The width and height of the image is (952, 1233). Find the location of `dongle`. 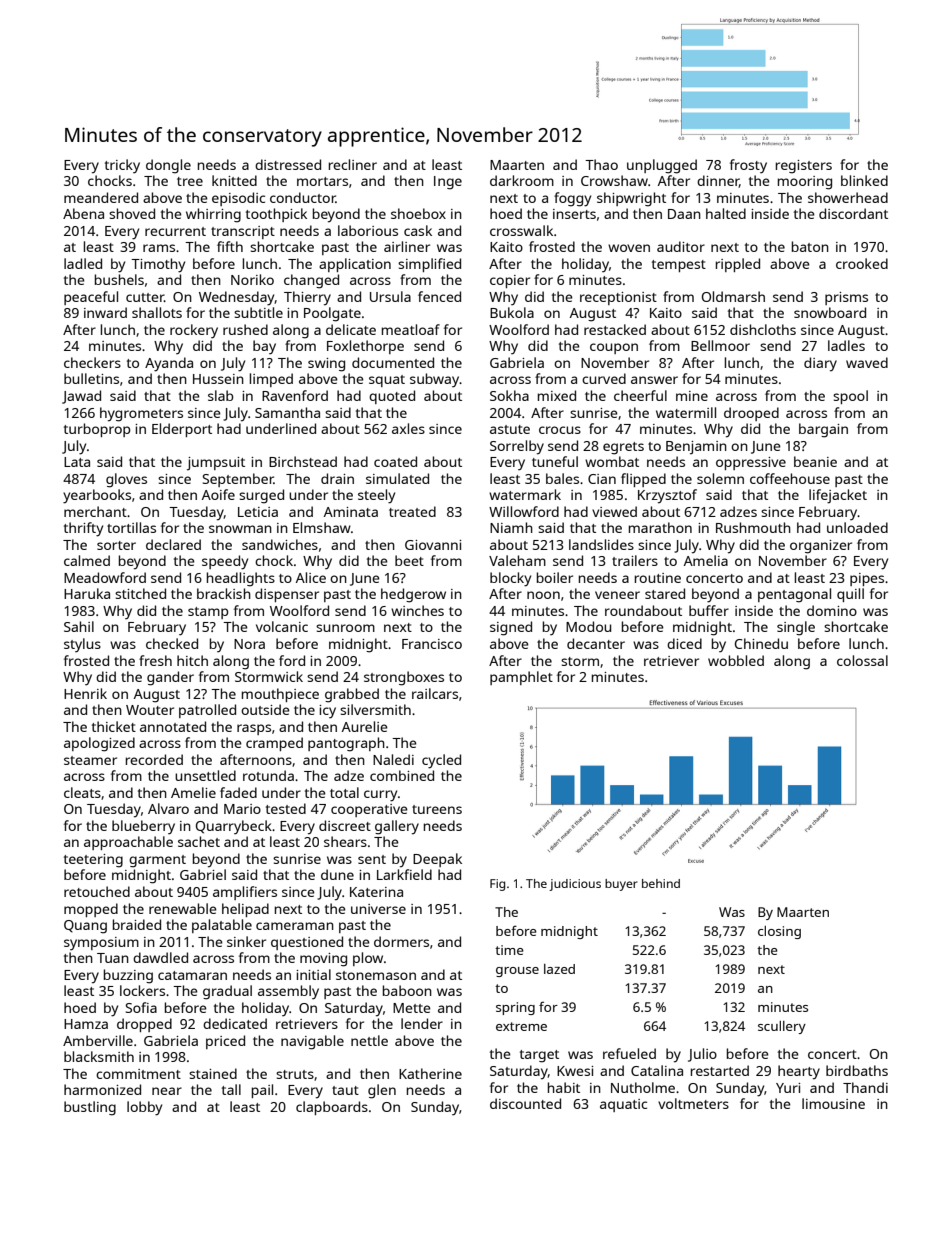

dongle is located at coordinates (168, 166).
